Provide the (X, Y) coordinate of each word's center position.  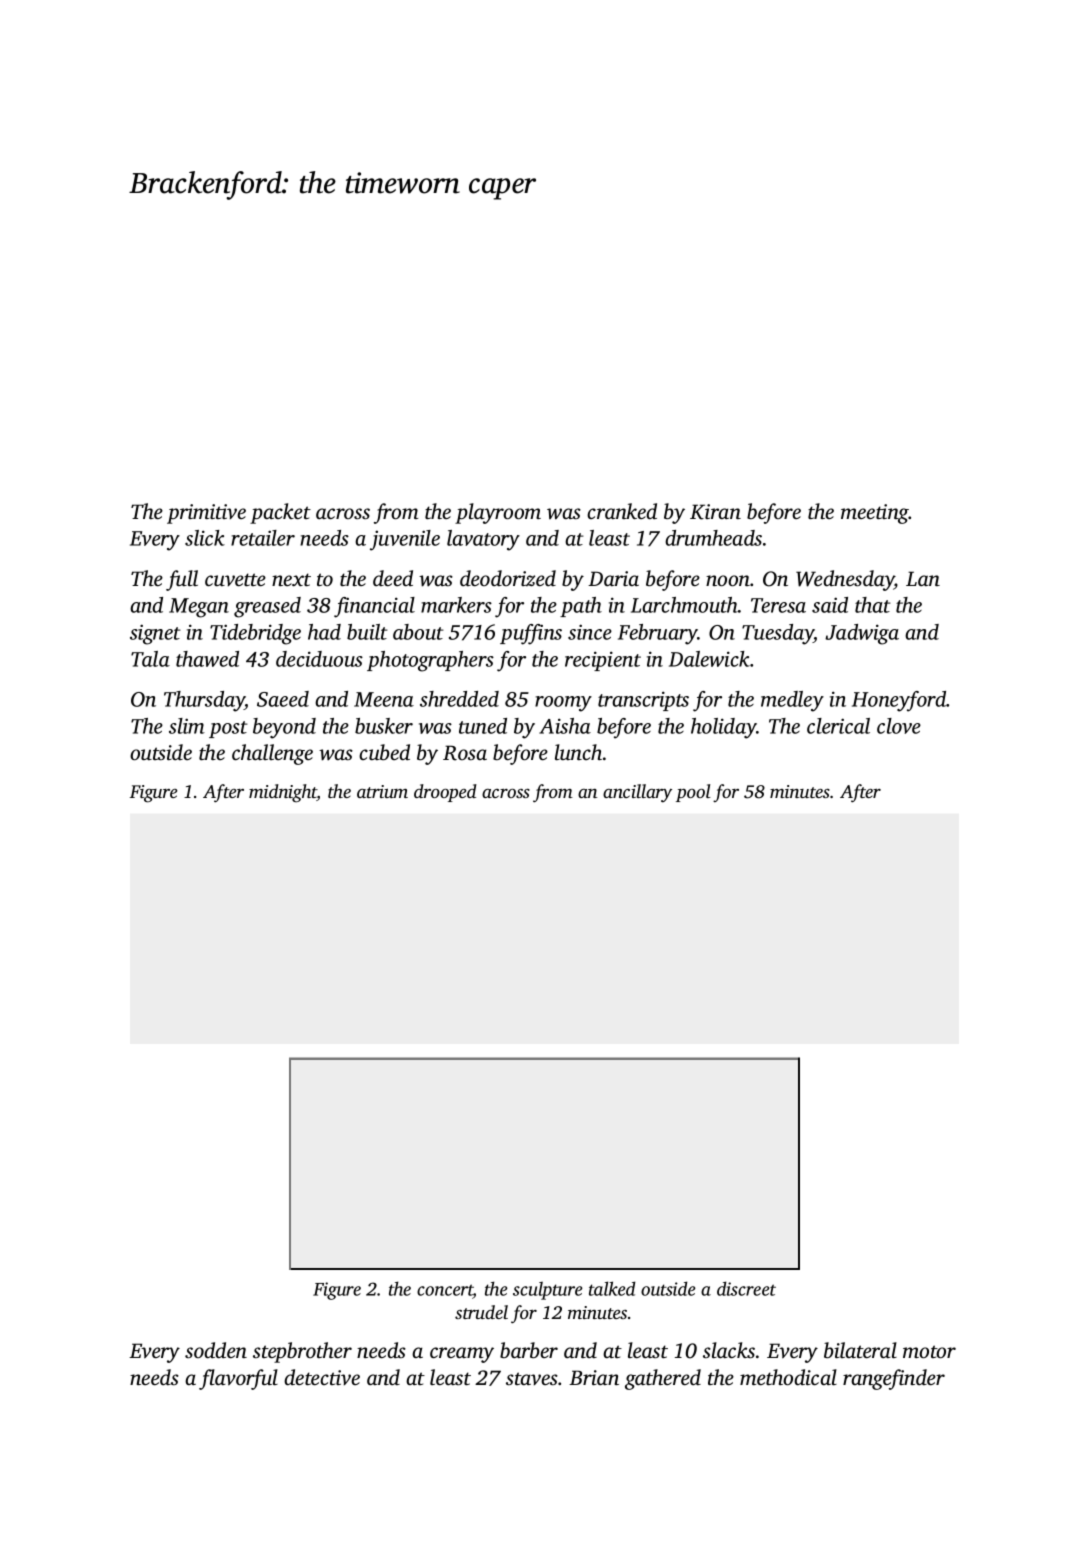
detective (322, 1377)
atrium (382, 791)
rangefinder (894, 1379)
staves (532, 1378)
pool (693, 793)
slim (187, 726)
